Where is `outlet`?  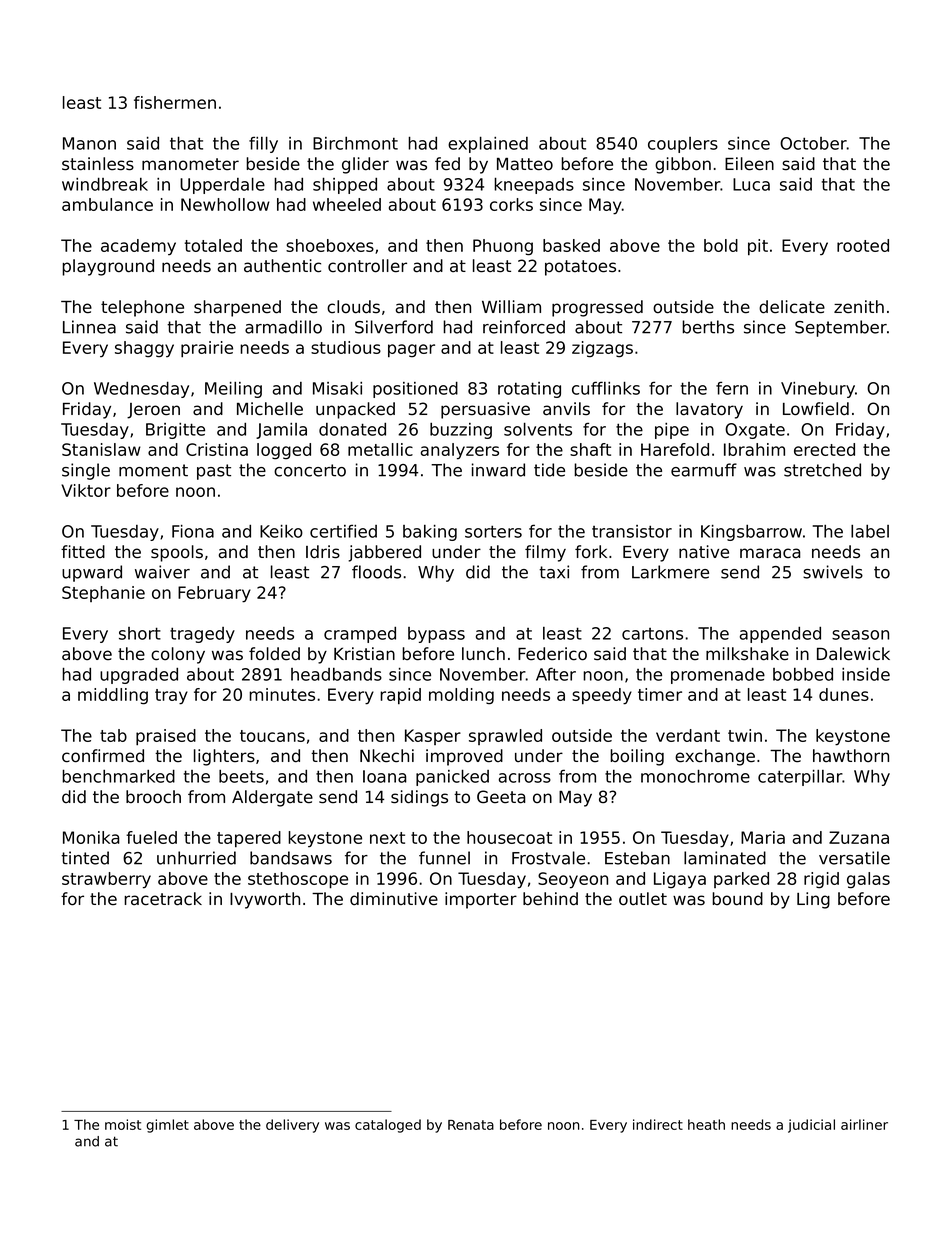 outlet is located at coordinates (643, 899).
